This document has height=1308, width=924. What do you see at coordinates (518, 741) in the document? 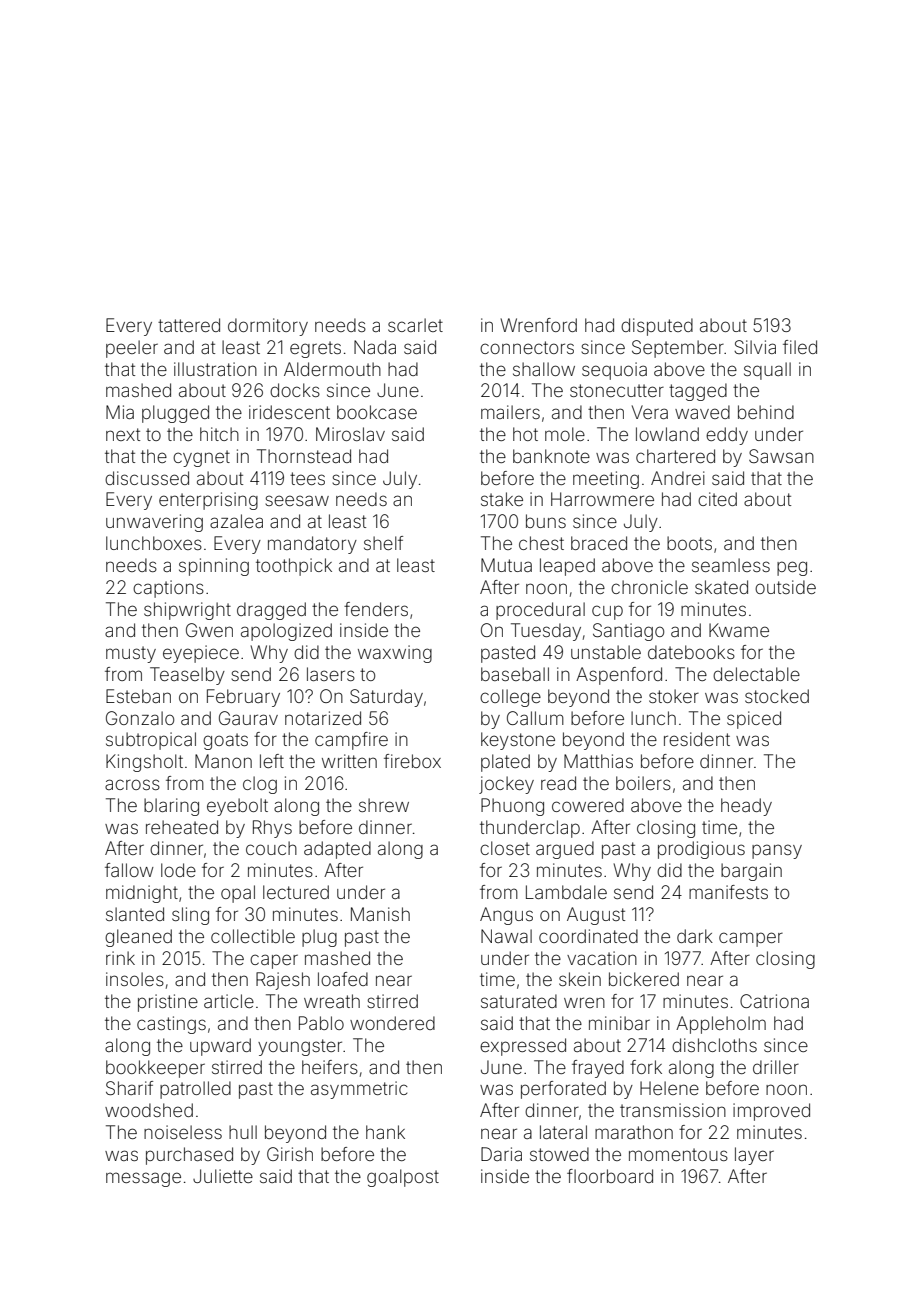
I see `keystone` at bounding box center [518, 741].
